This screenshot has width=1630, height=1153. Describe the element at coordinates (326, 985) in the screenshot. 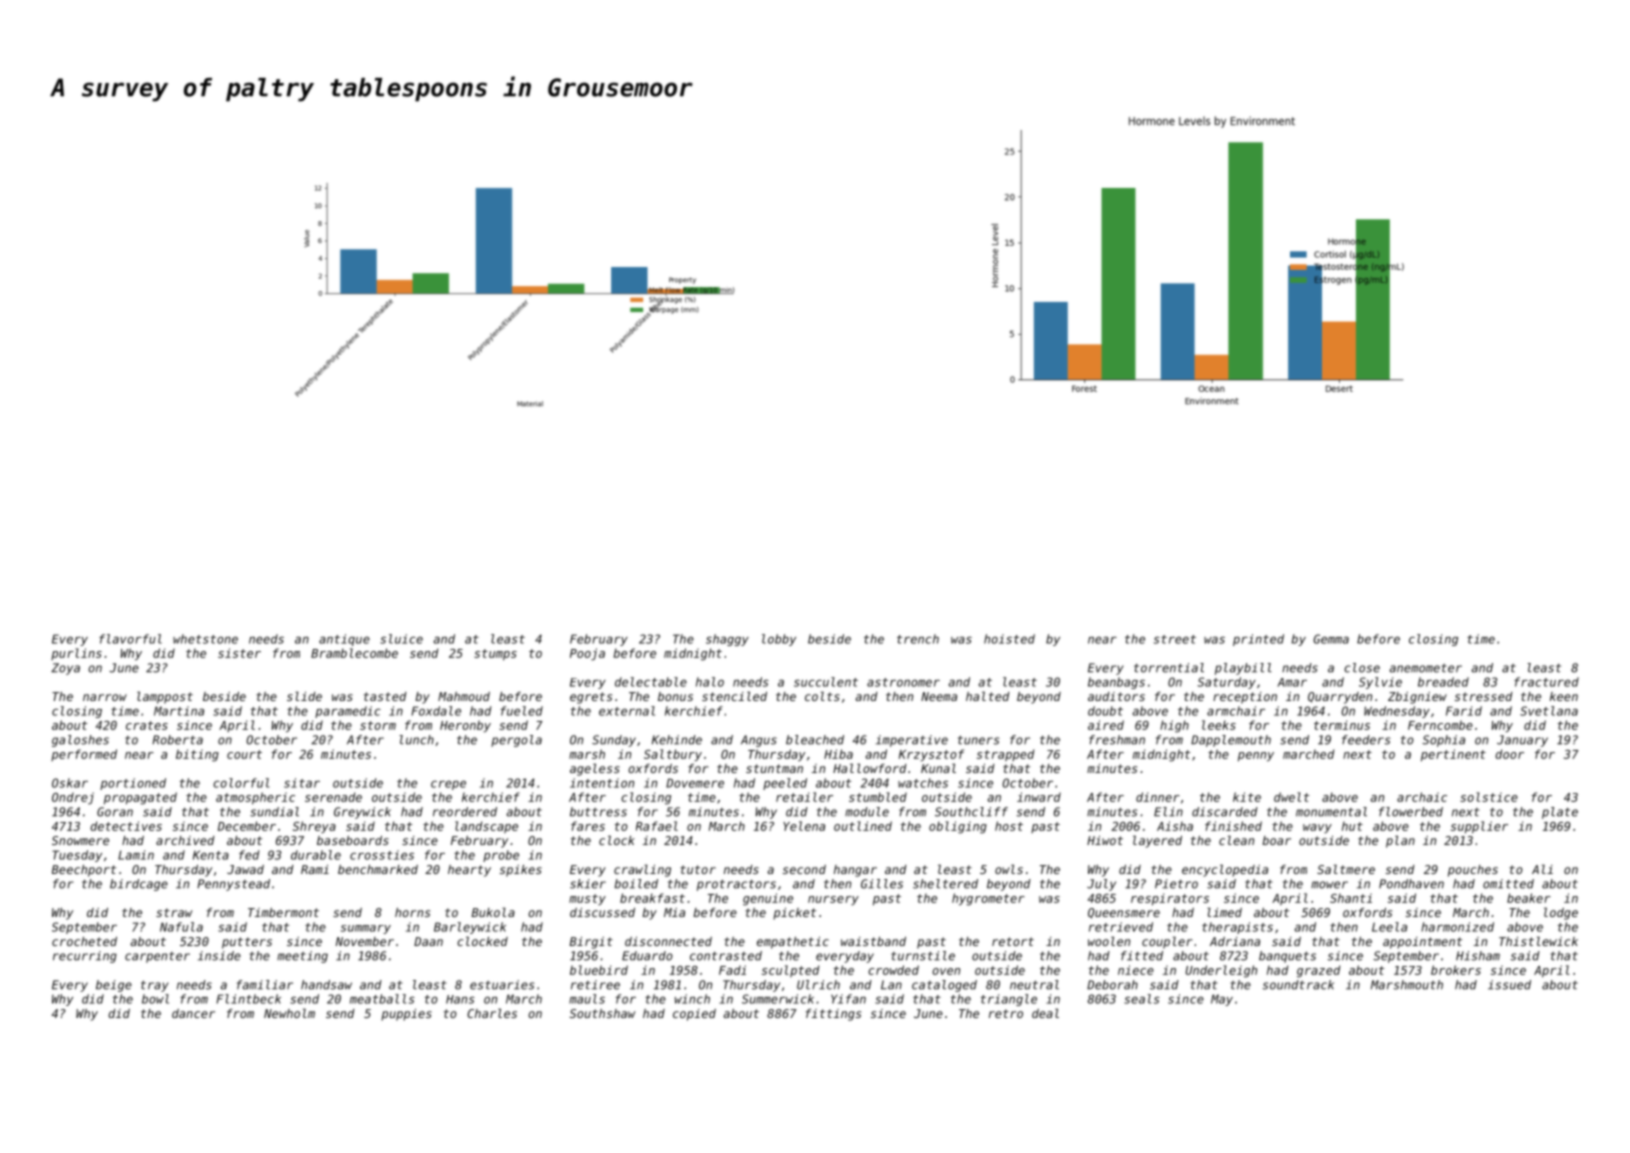

I see `handsaw` at that location.
